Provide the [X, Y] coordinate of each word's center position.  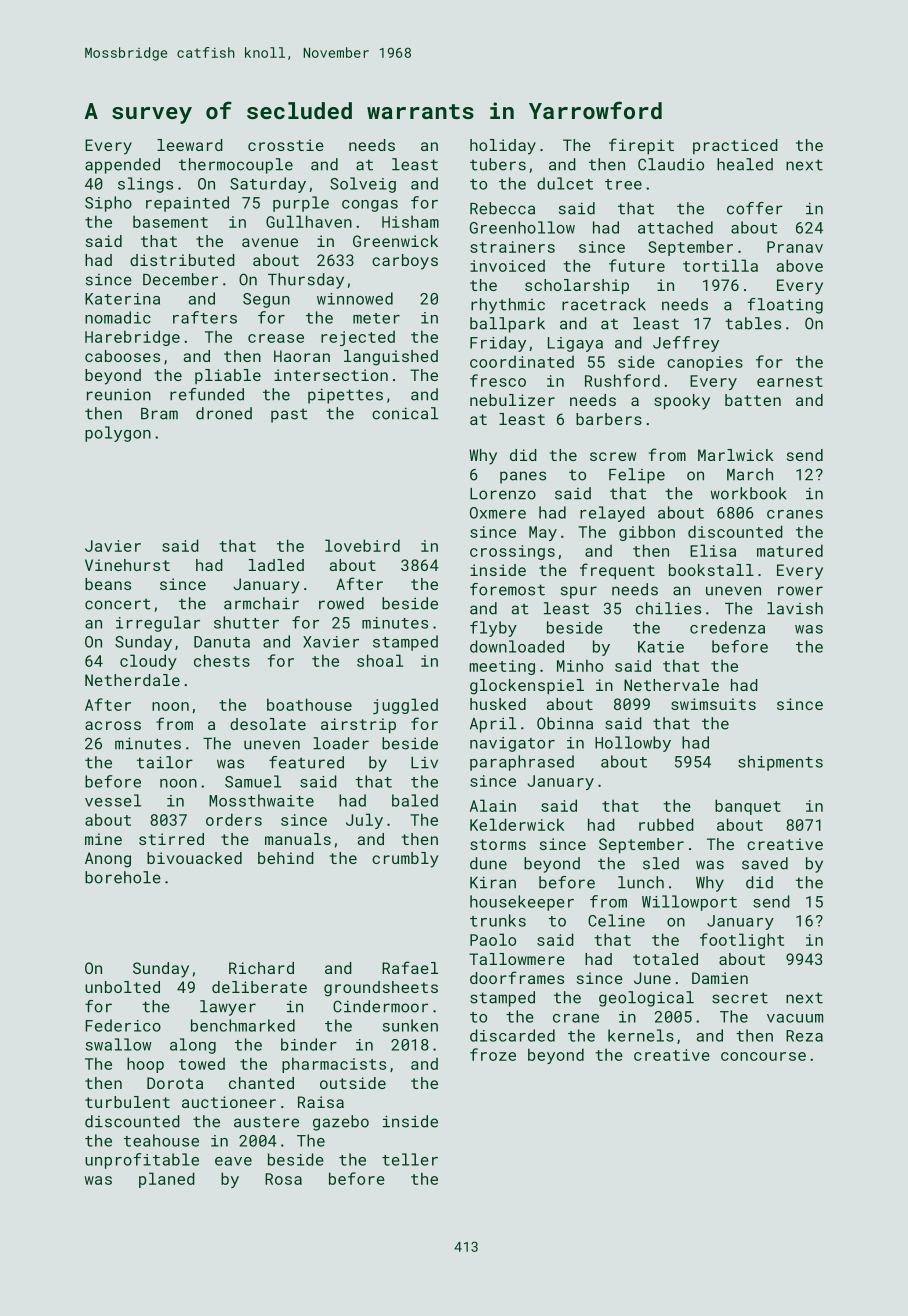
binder [309, 1044]
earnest [790, 381]
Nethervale [671, 685]
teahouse [161, 1140]
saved [765, 863]
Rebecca [502, 208]
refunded [207, 394]
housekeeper [522, 903]
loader [341, 743]
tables [753, 323]
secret [740, 998]
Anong [108, 860]
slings [145, 185]
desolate [268, 724]
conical [405, 413]
